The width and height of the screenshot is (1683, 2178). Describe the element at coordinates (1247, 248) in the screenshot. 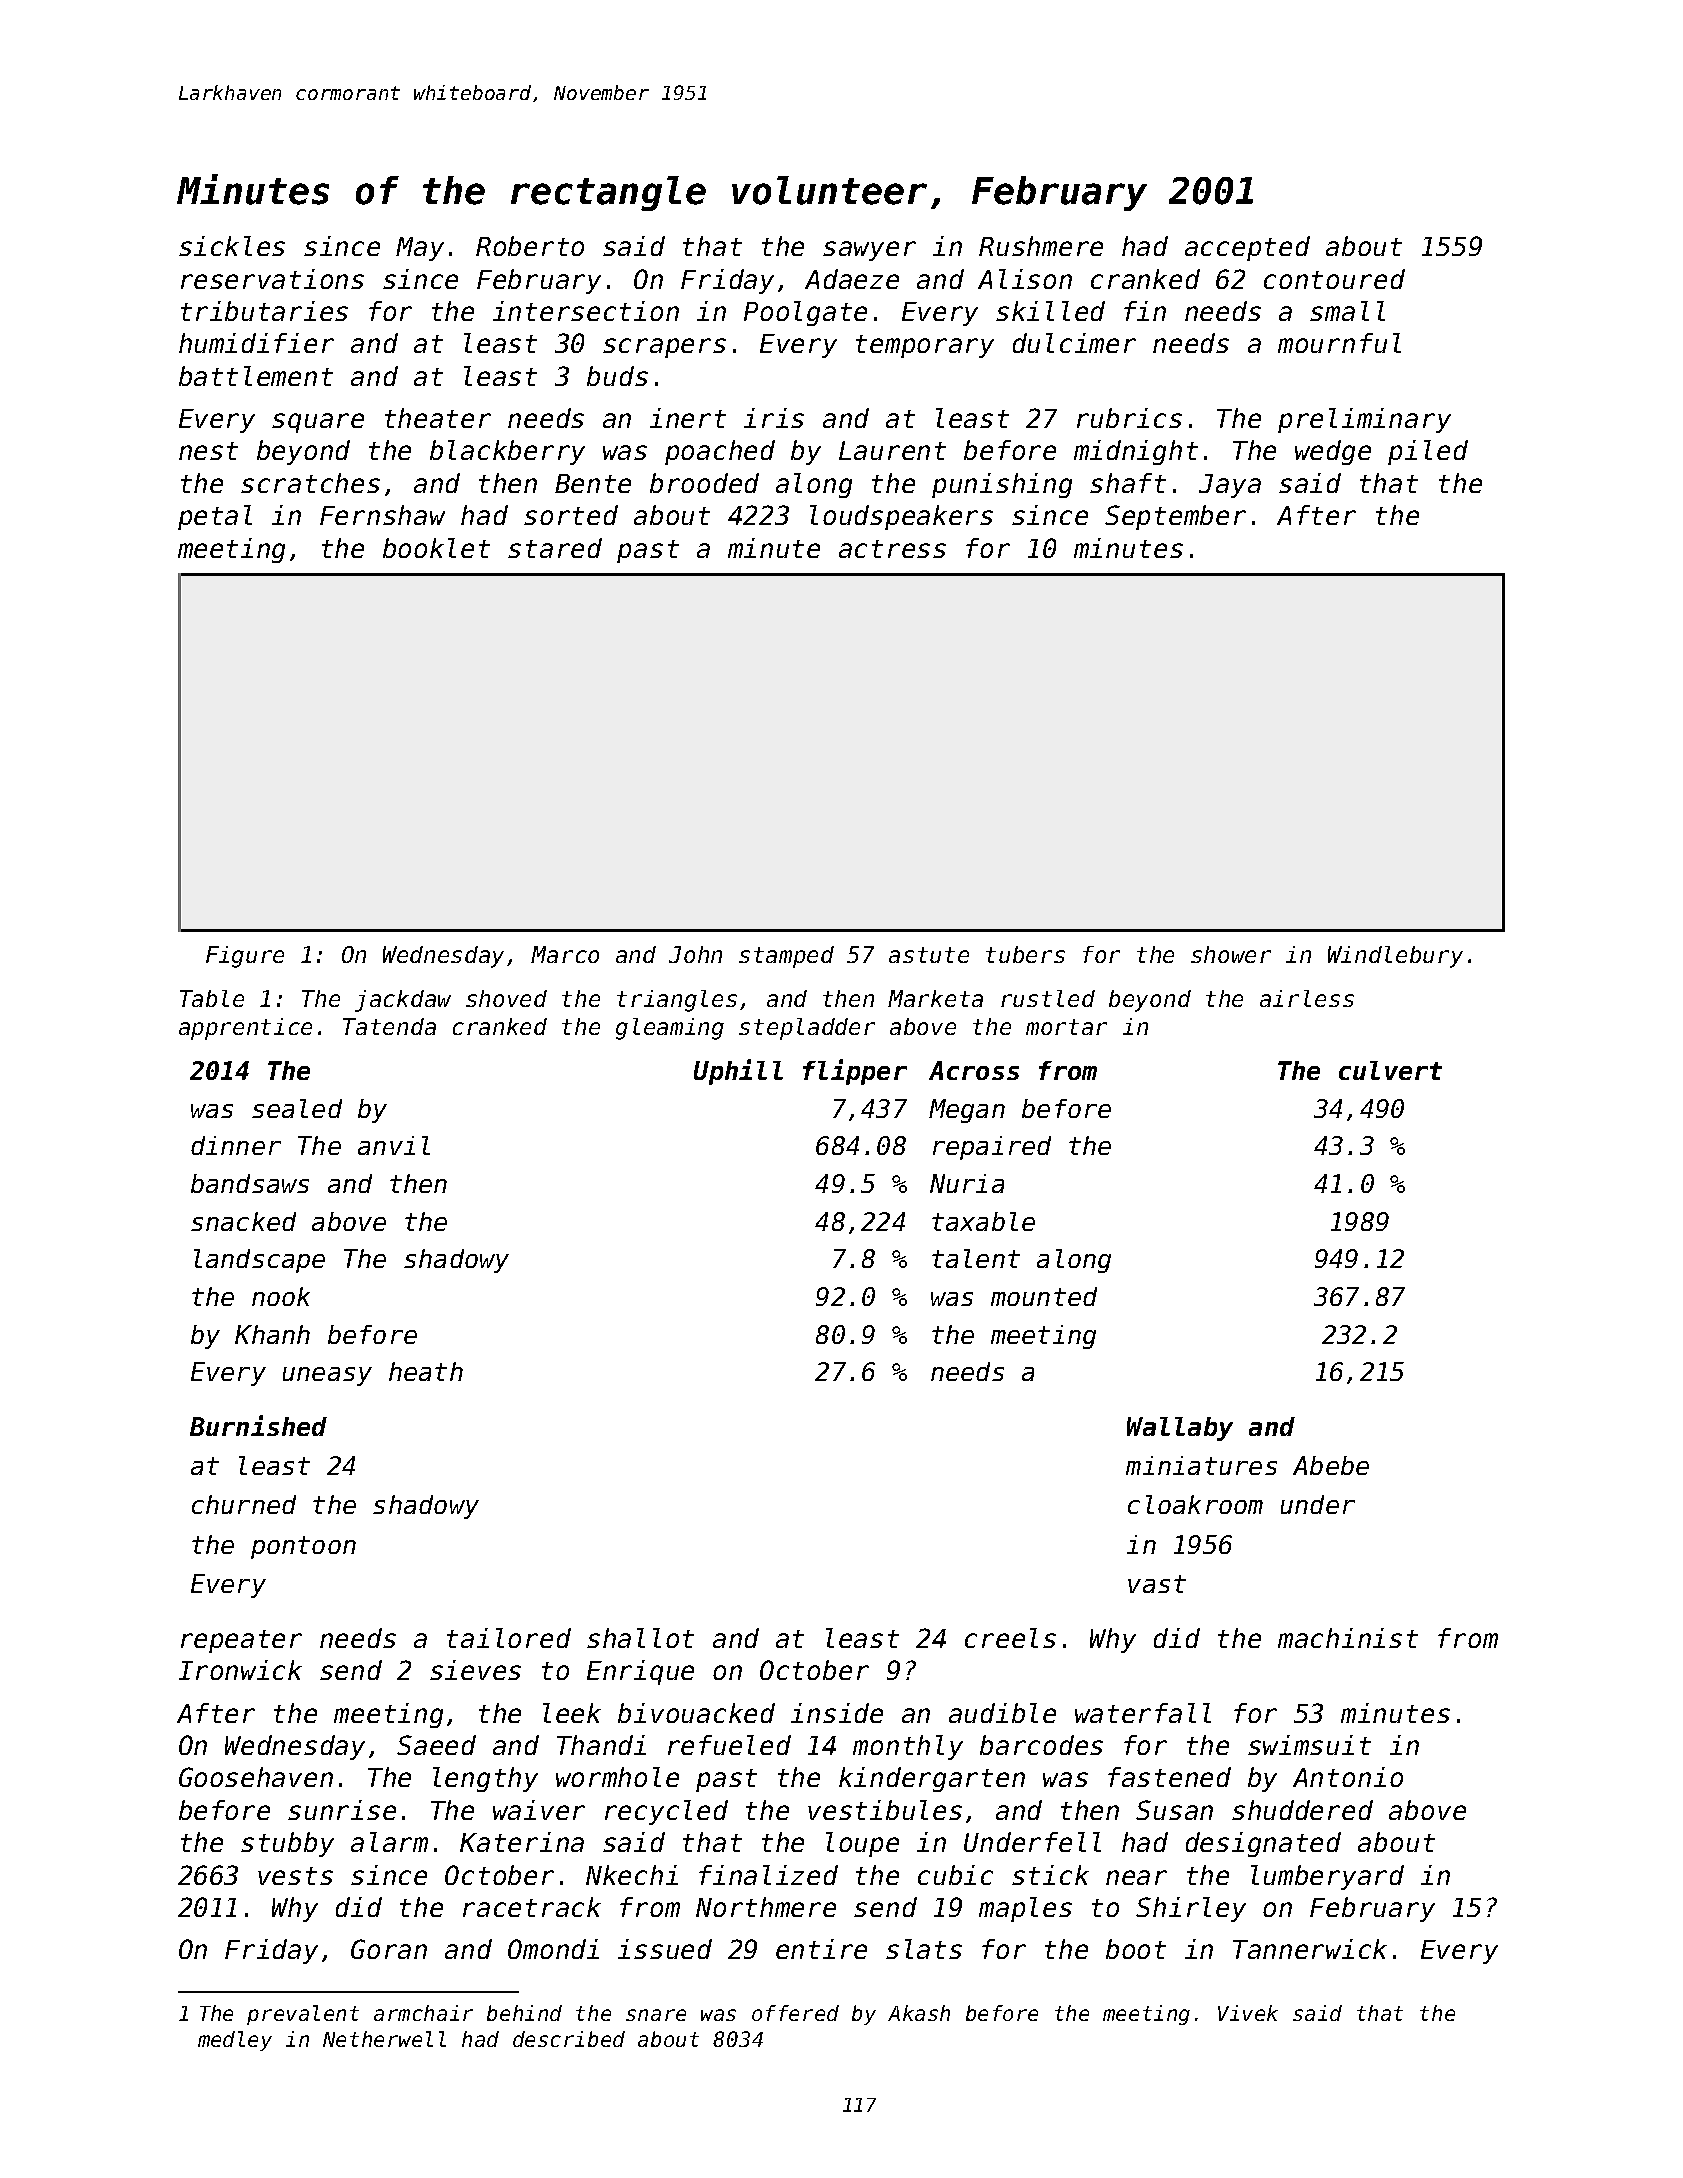

I see `accepted` at that location.
